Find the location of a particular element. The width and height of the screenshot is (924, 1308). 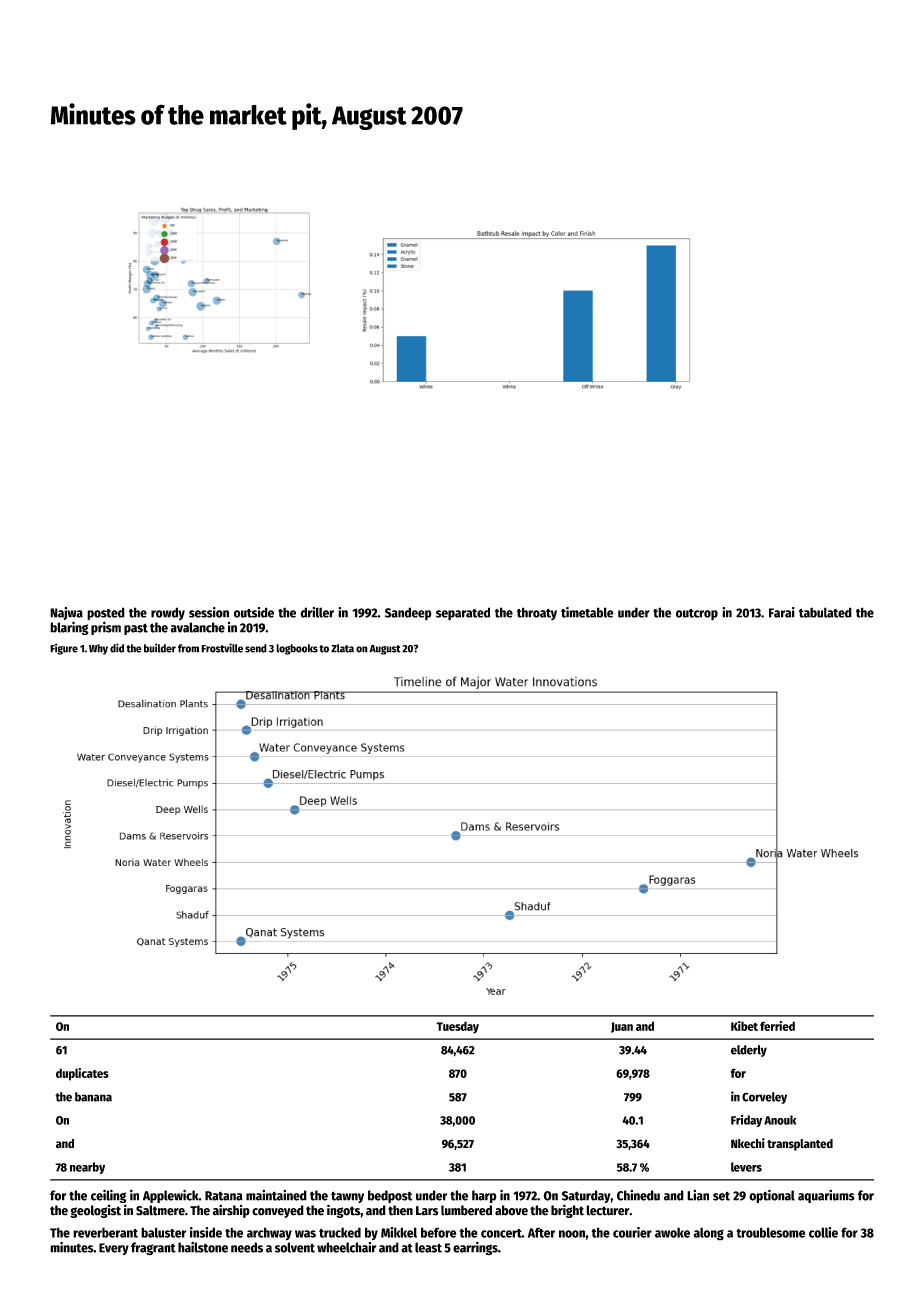

Juan is located at coordinates (622, 1027).
